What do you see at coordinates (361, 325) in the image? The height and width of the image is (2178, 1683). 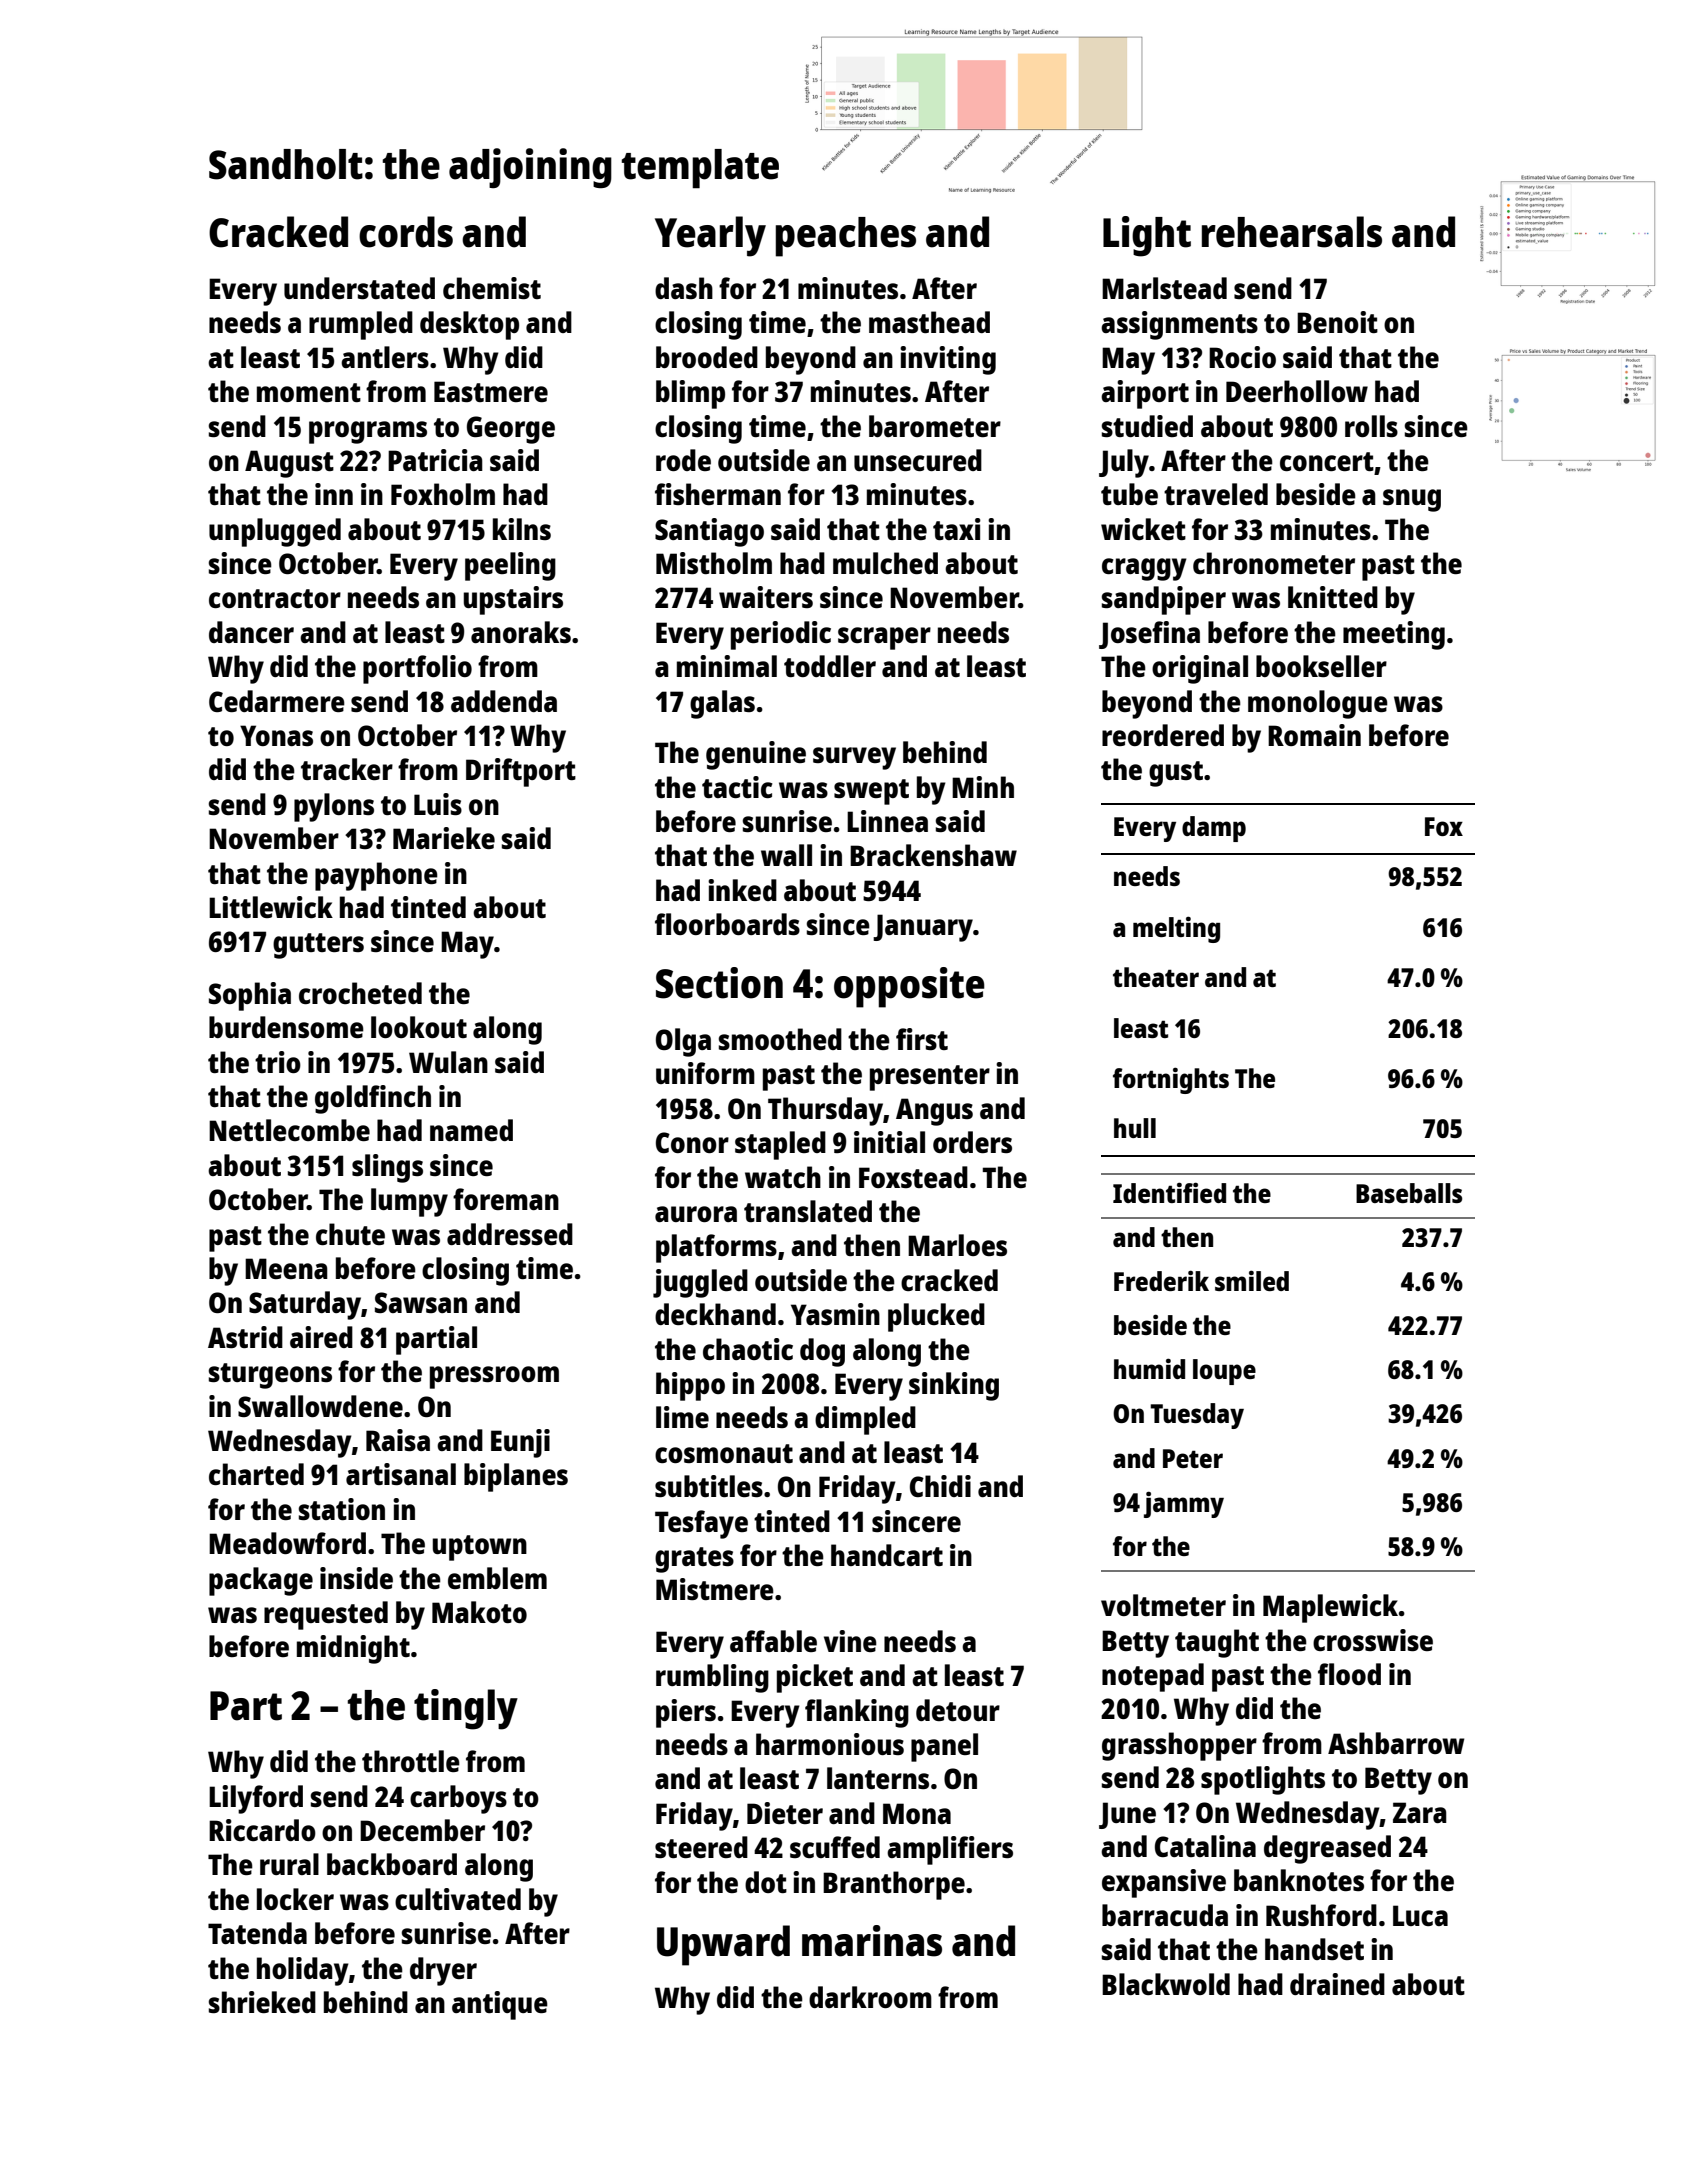 I see `rumpled` at bounding box center [361, 325].
